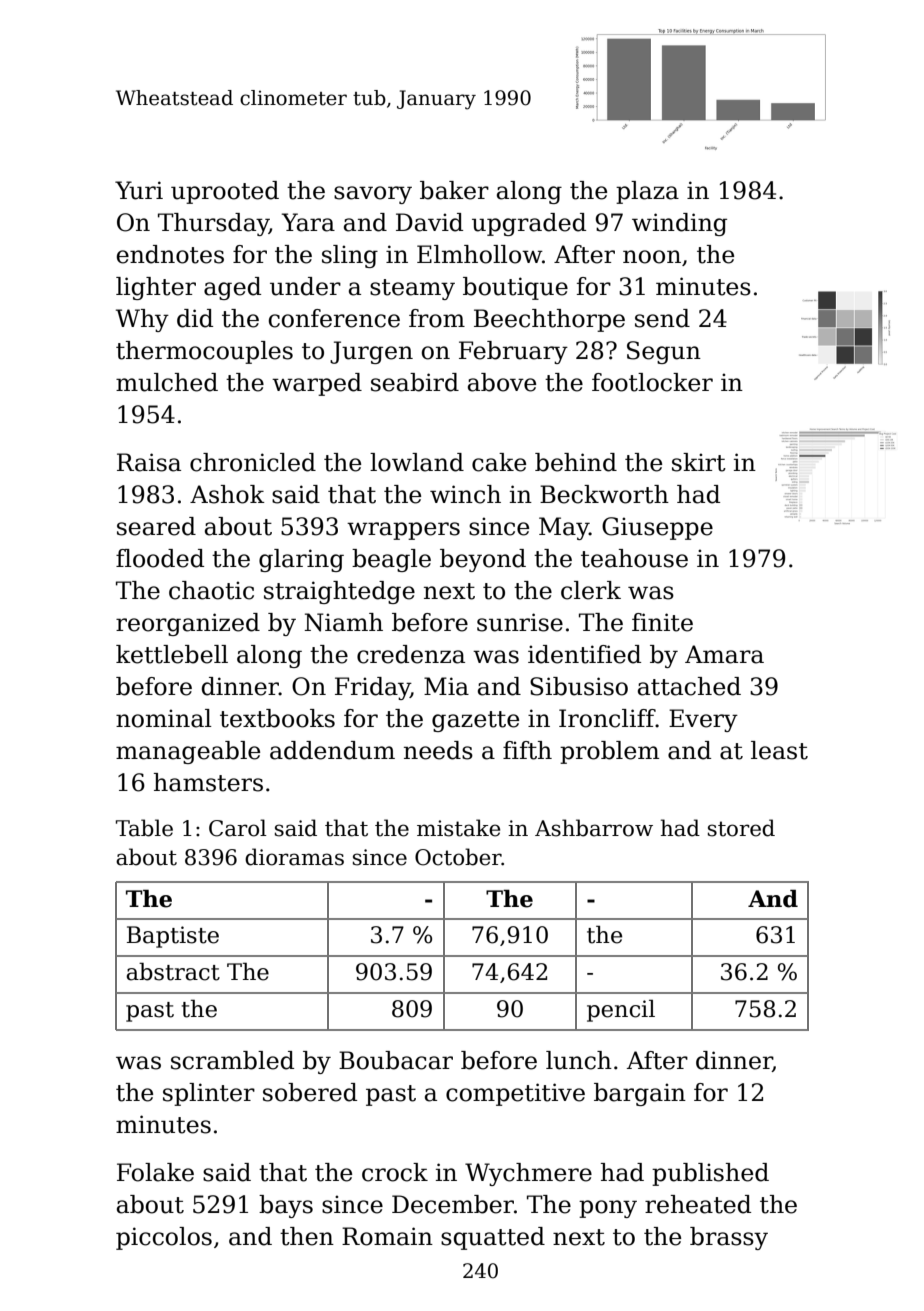 This screenshot has height=1311, width=924. Describe the element at coordinates (391, 560) in the screenshot. I see `beagle` at that location.
